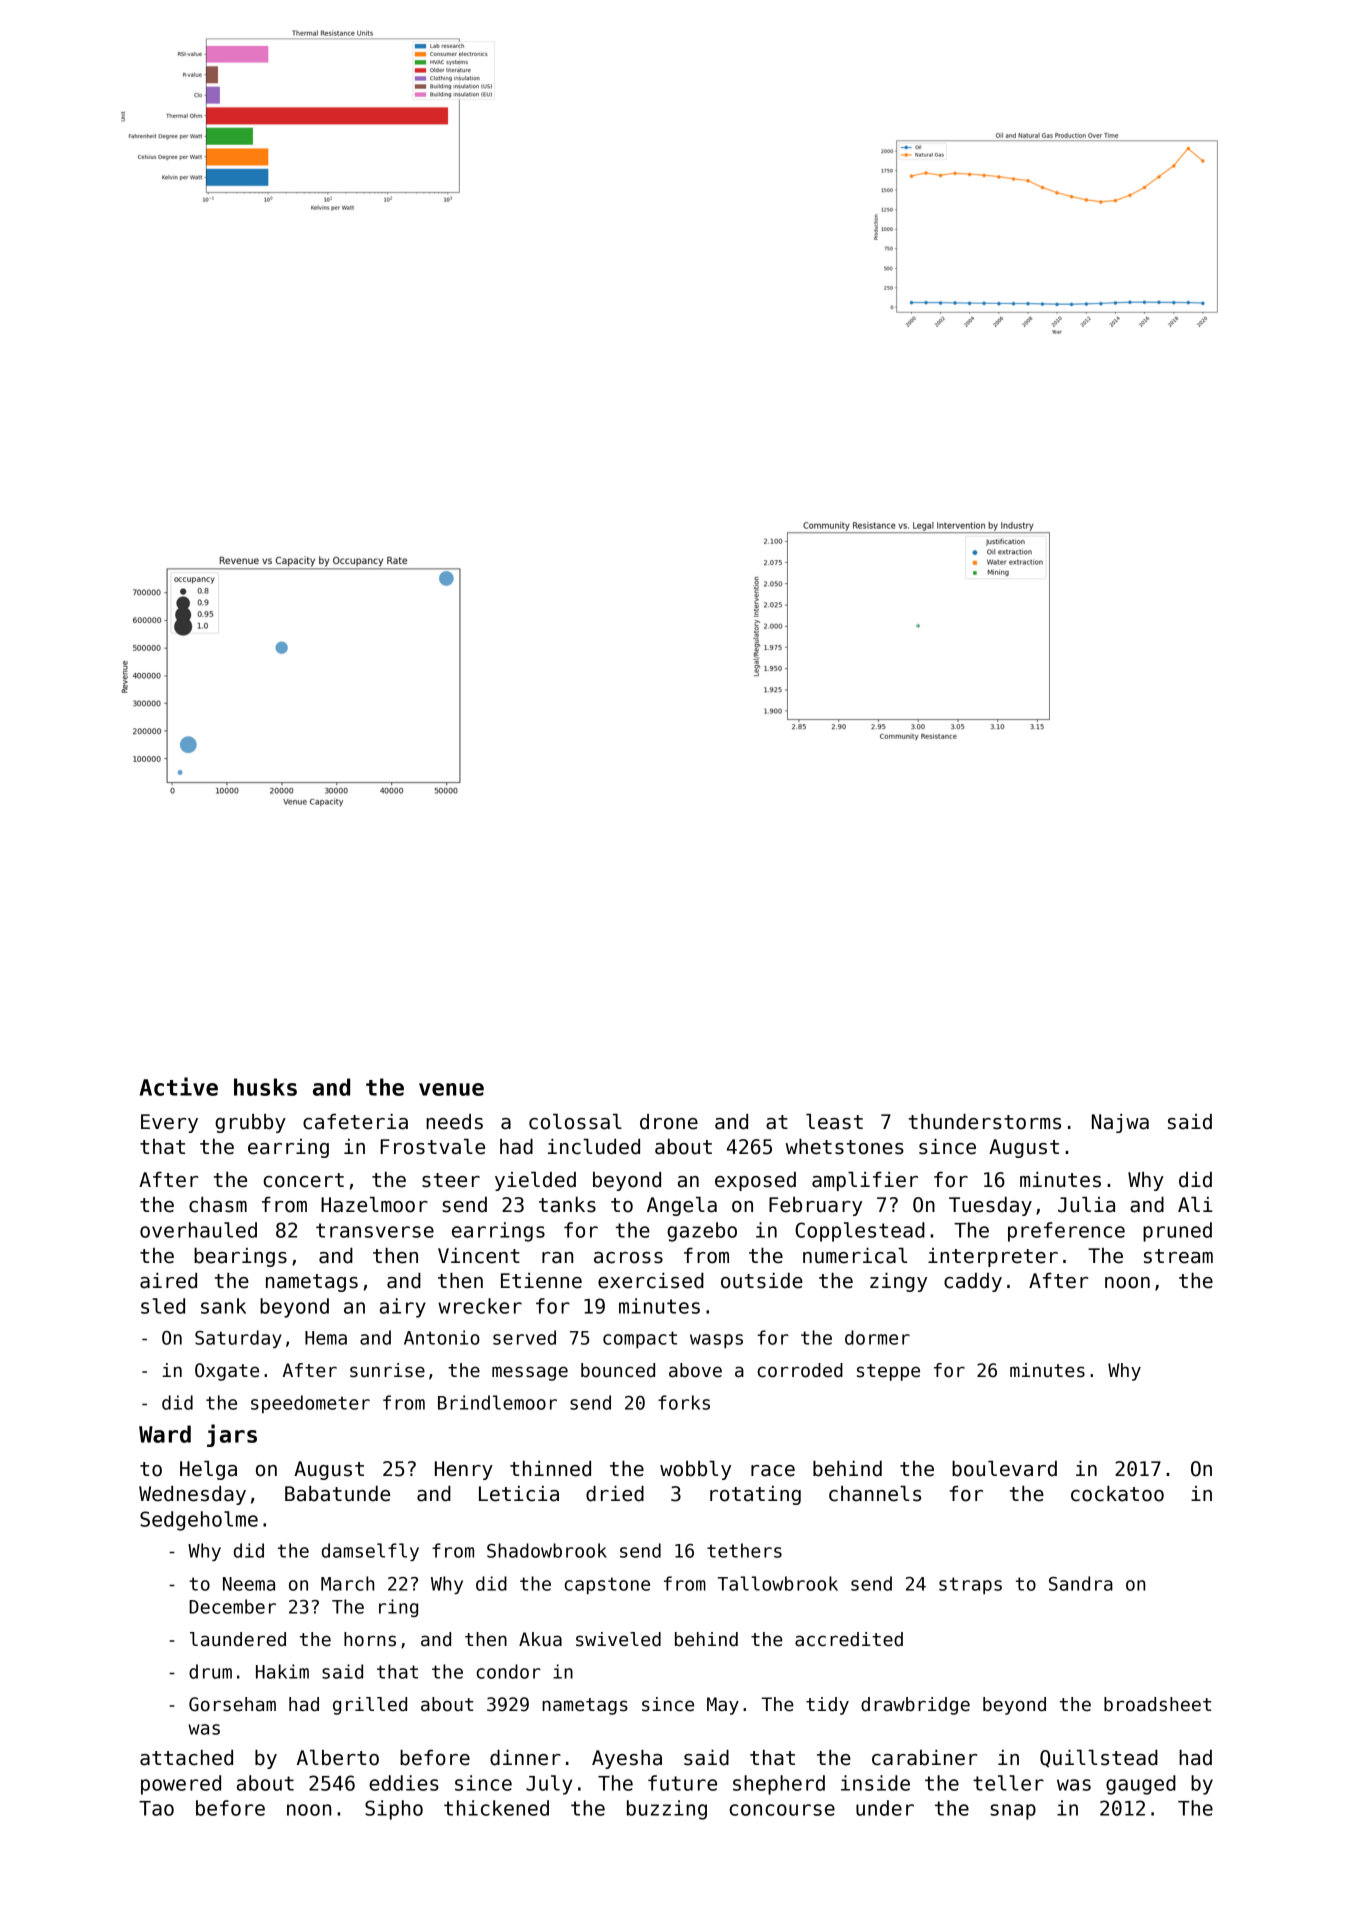  What do you see at coordinates (702, 1232) in the document?
I see `gazebo` at bounding box center [702, 1232].
